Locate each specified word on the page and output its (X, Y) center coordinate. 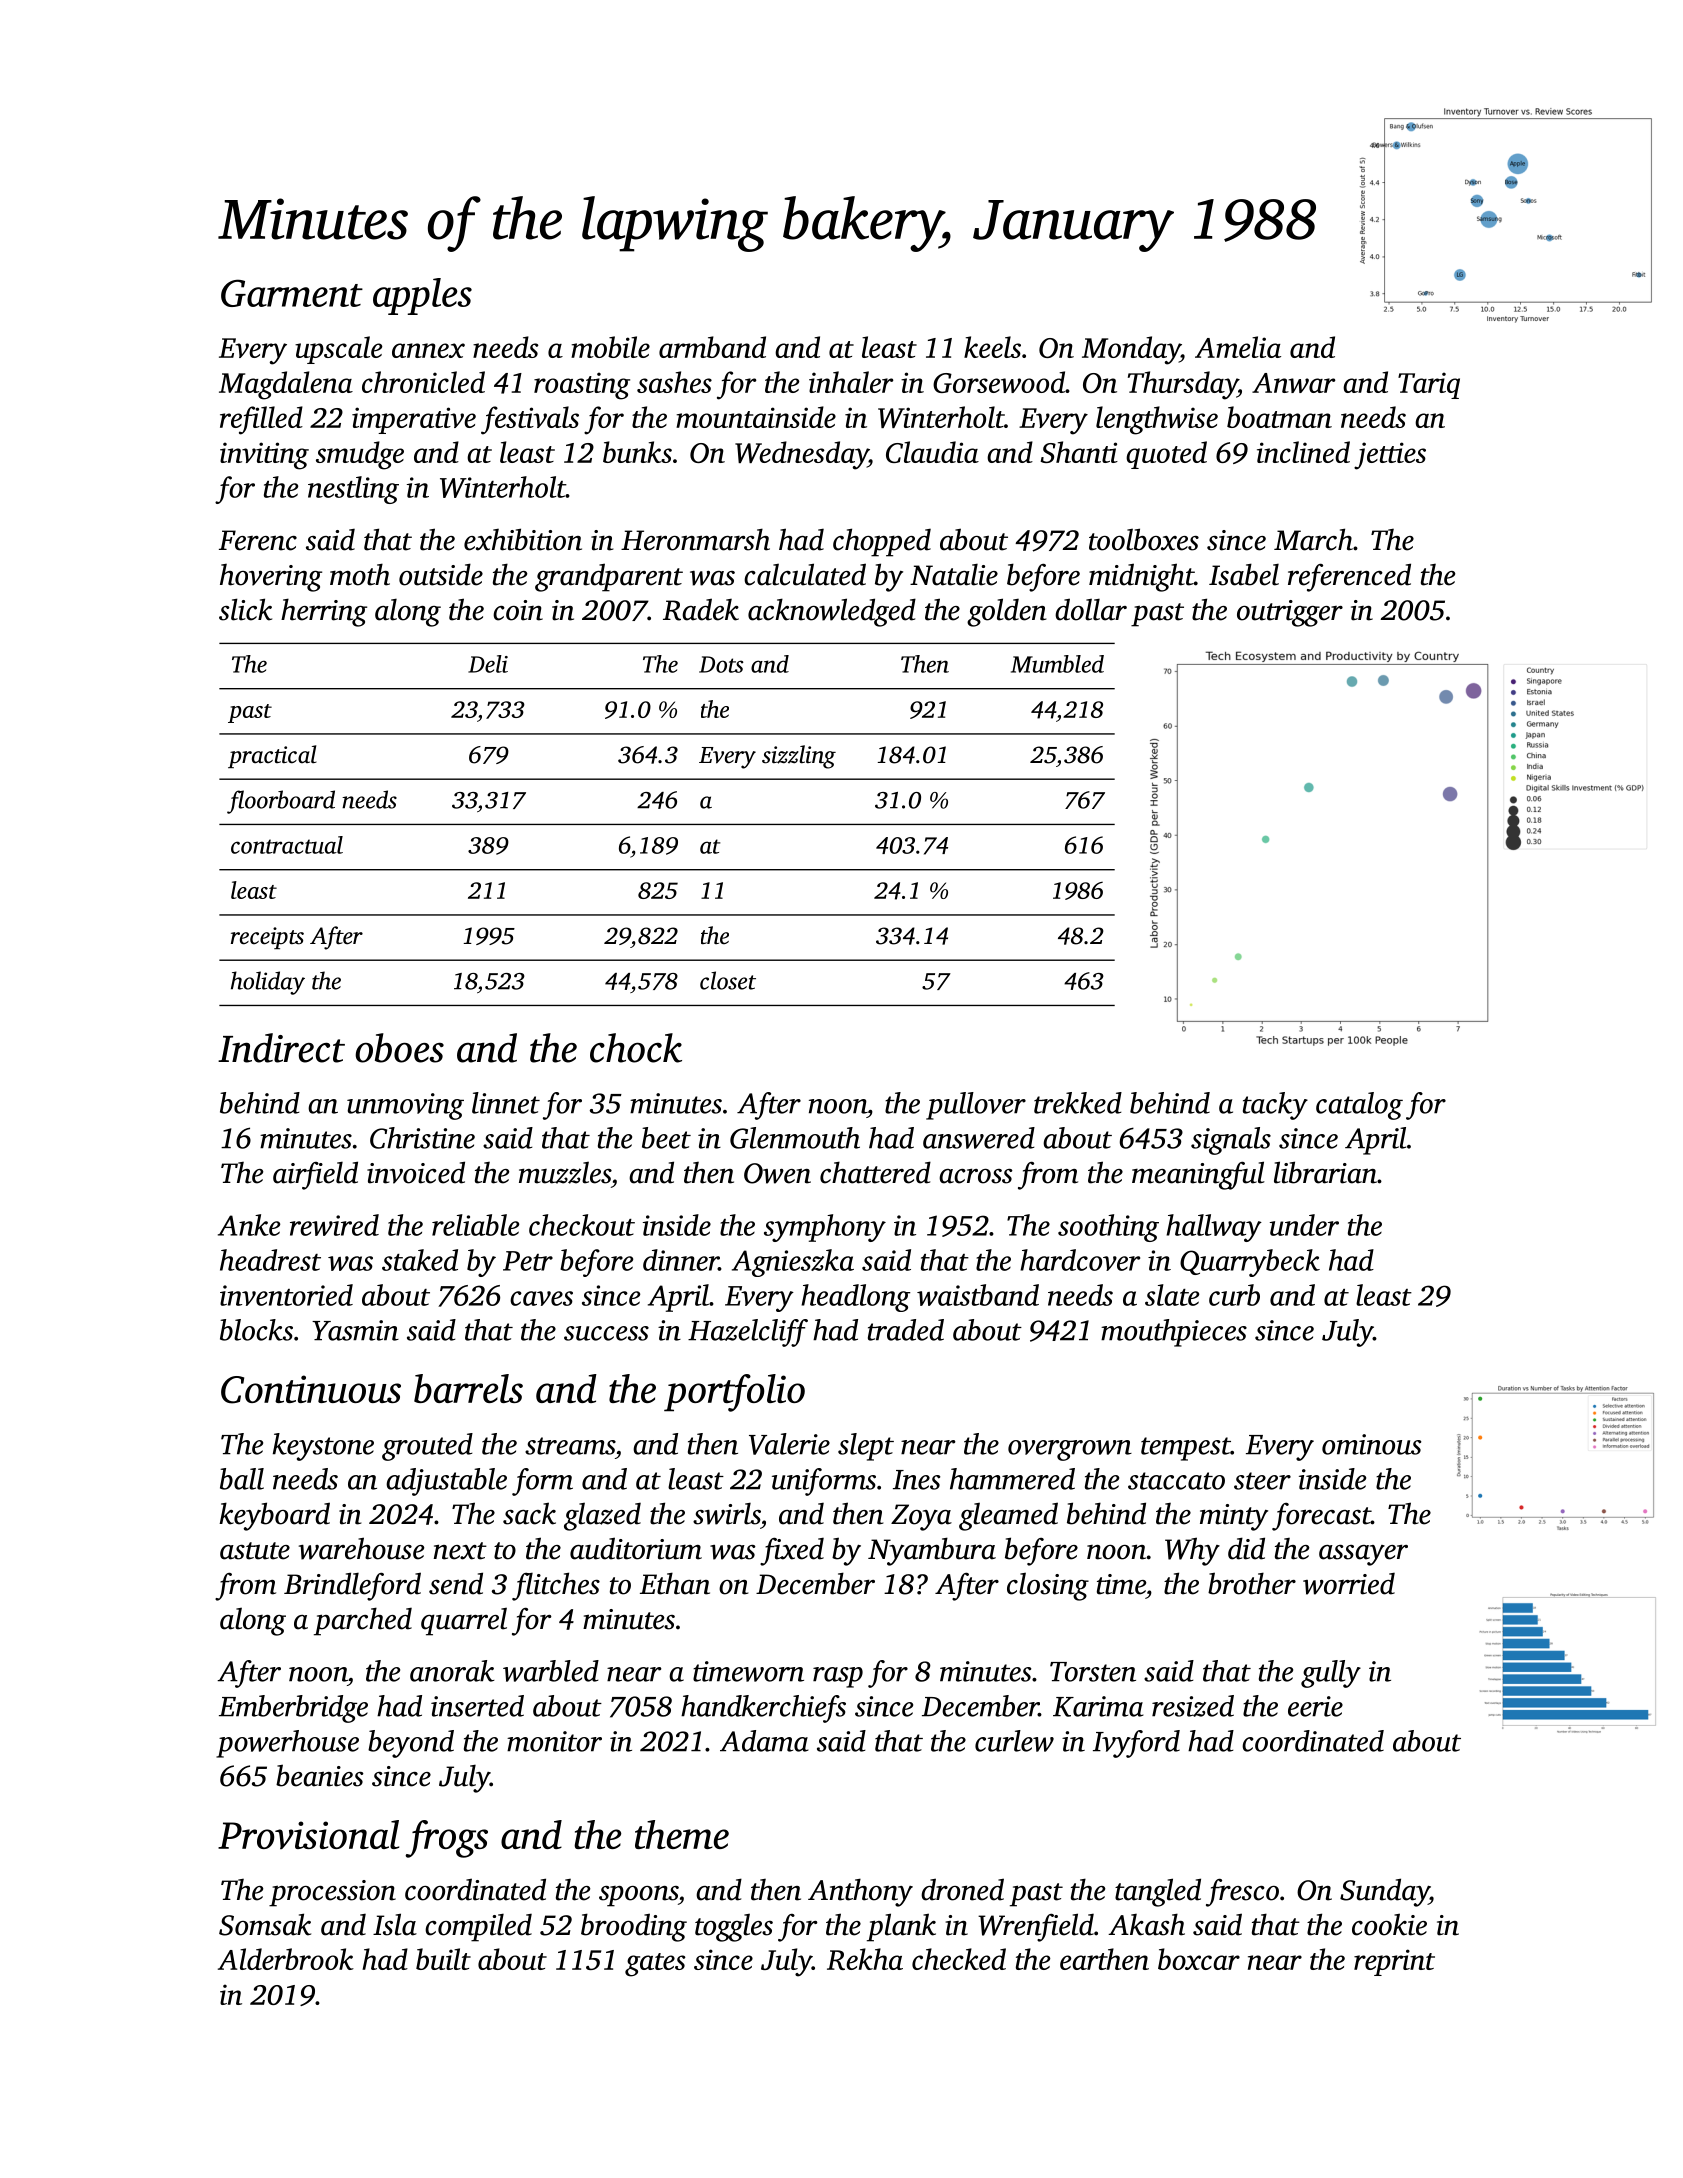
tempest (1186, 1449)
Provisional (308, 1834)
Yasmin (355, 1330)
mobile (610, 347)
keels (992, 347)
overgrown (1070, 1450)
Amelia (1238, 347)
